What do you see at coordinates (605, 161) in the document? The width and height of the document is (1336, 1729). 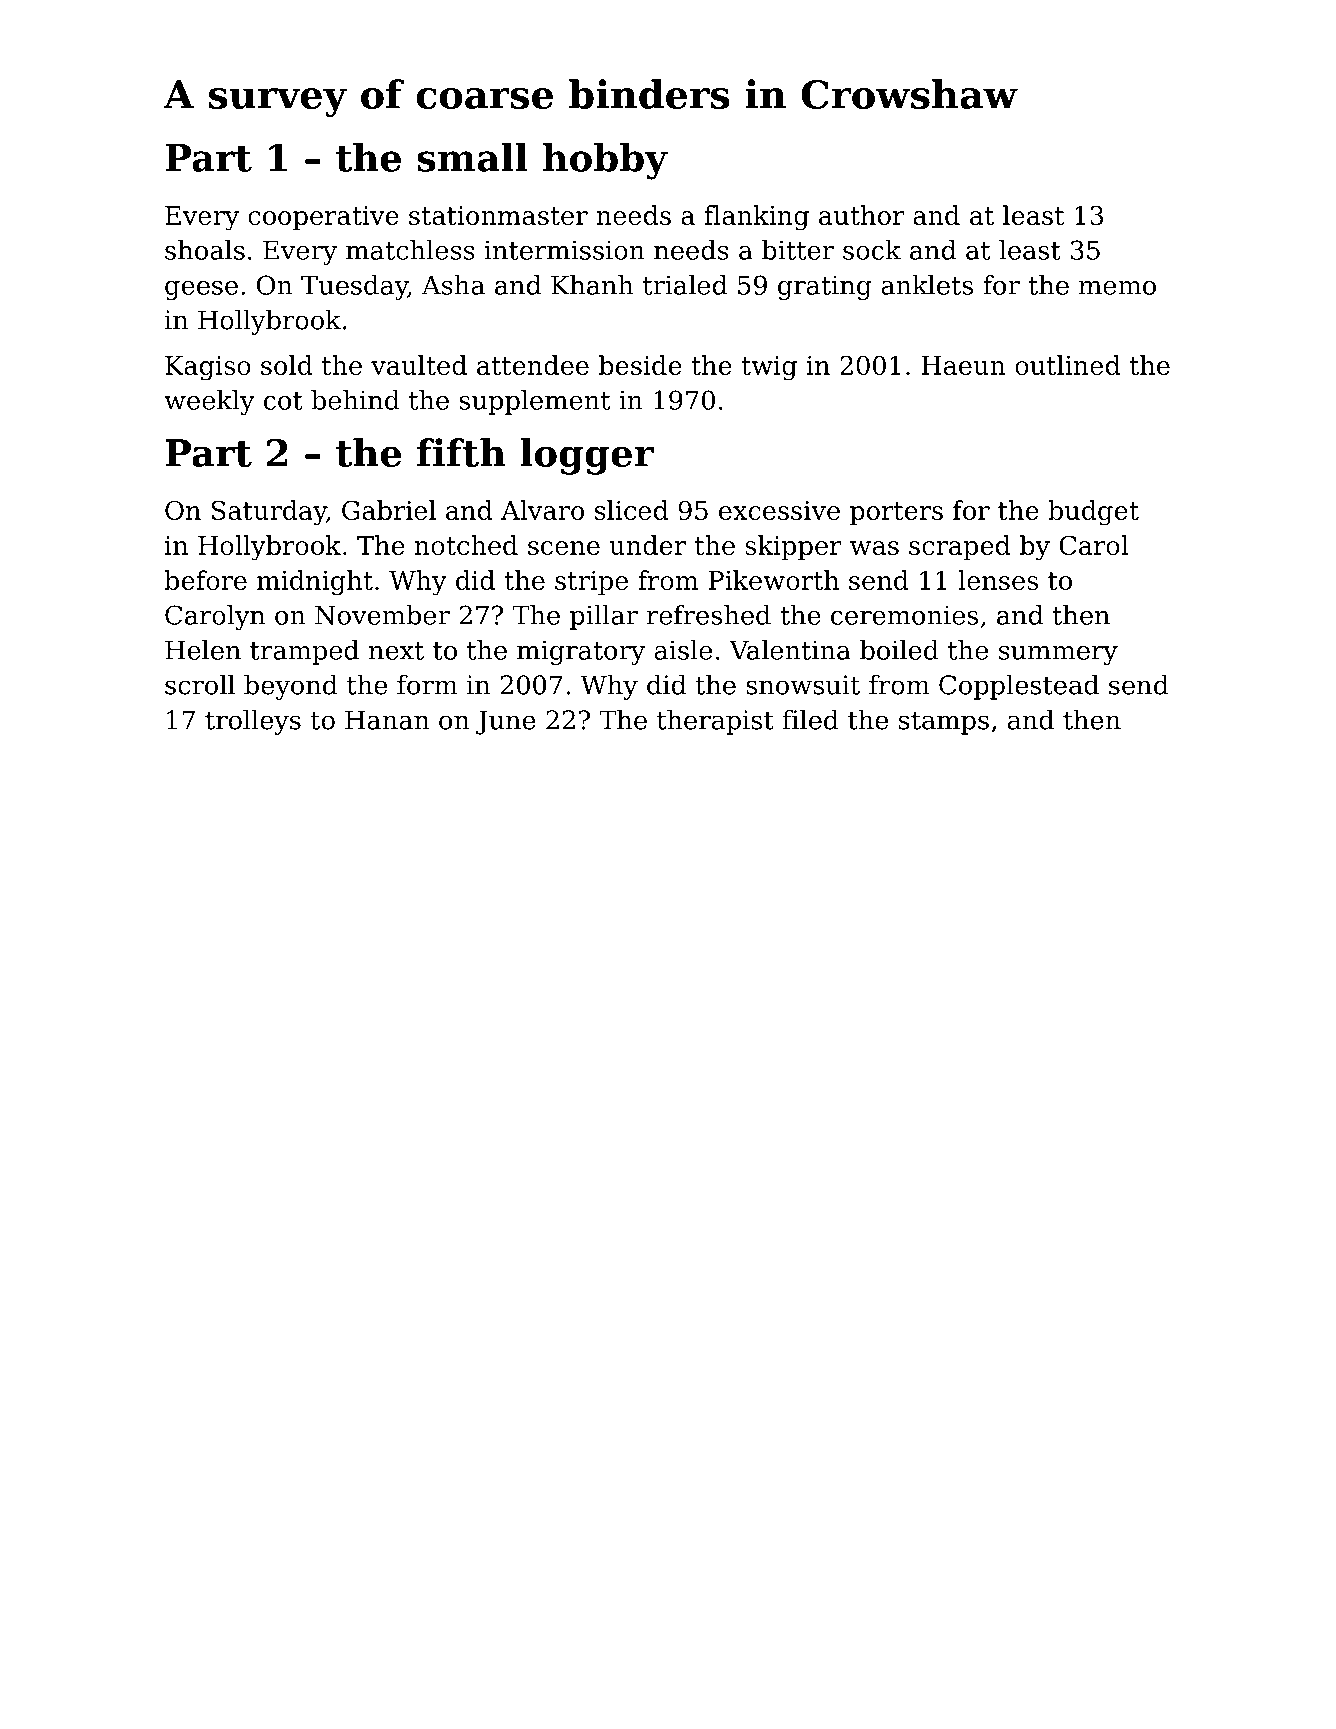 I see `hobby` at bounding box center [605, 161].
